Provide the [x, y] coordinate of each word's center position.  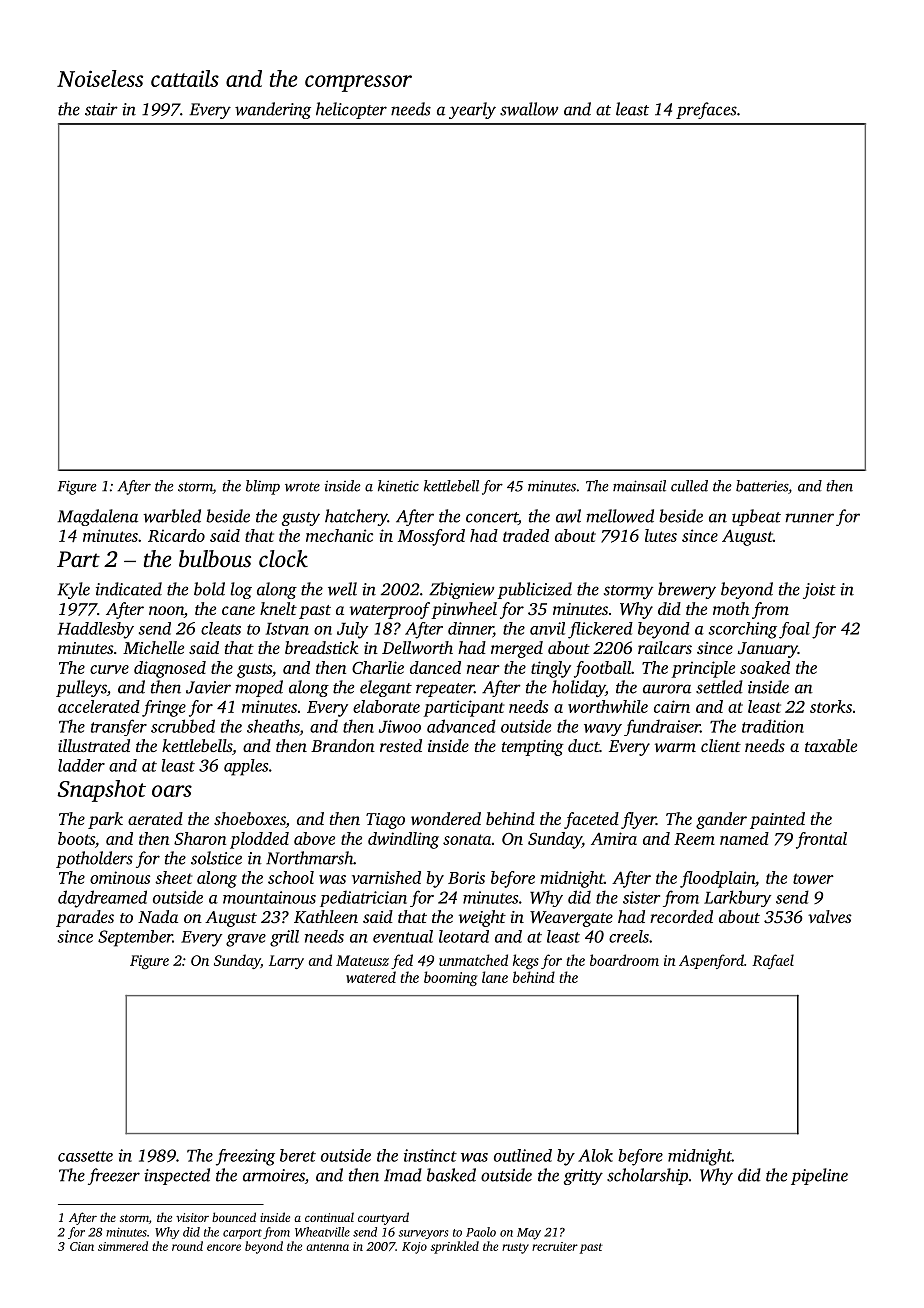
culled [689, 486]
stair [101, 109]
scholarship [647, 1176]
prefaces [706, 110]
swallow [529, 109]
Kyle [73, 590]
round [187, 1246]
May [529, 1234]
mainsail [639, 486]
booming [450, 978]
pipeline [819, 1176]
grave [246, 940]
